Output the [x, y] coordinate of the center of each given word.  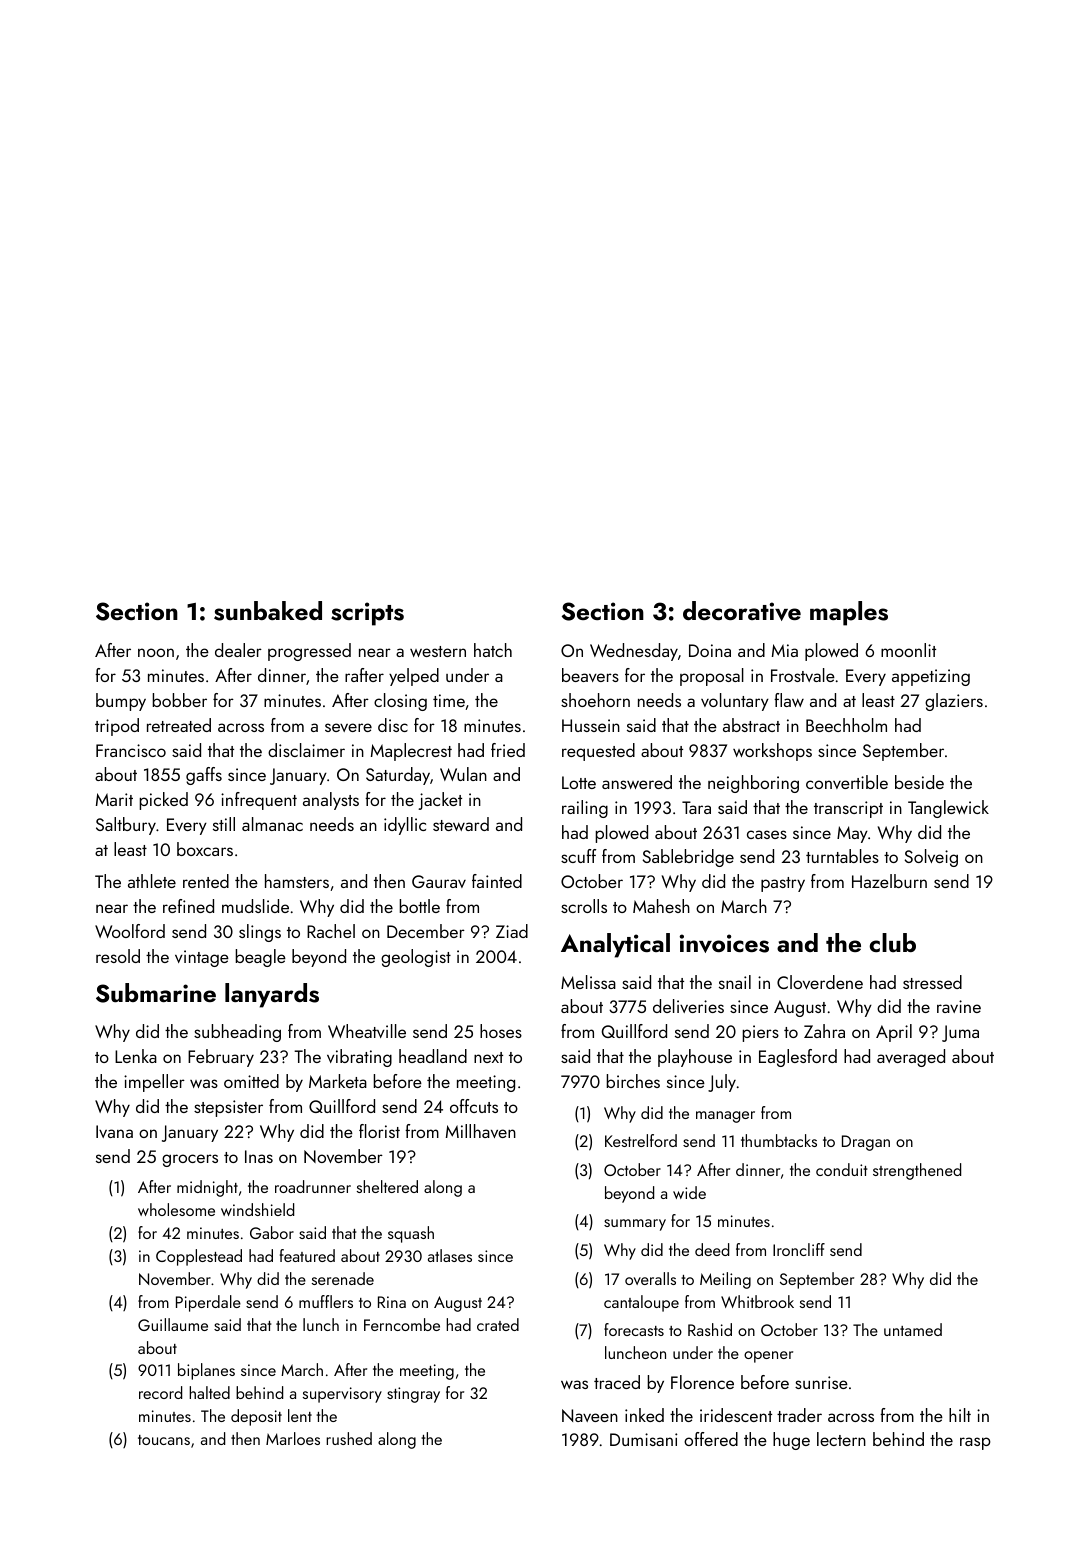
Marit [114, 799]
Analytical [615, 945]
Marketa [338, 1081]
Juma [960, 1033]
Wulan [463, 774]
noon [156, 652]
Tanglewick [948, 809]
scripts [367, 614]
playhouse [695, 1058]
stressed [932, 982]
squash [411, 1234]
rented [206, 881]
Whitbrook [757, 1301]
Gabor [272, 1232]
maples [849, 613]
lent [300, 1415]
